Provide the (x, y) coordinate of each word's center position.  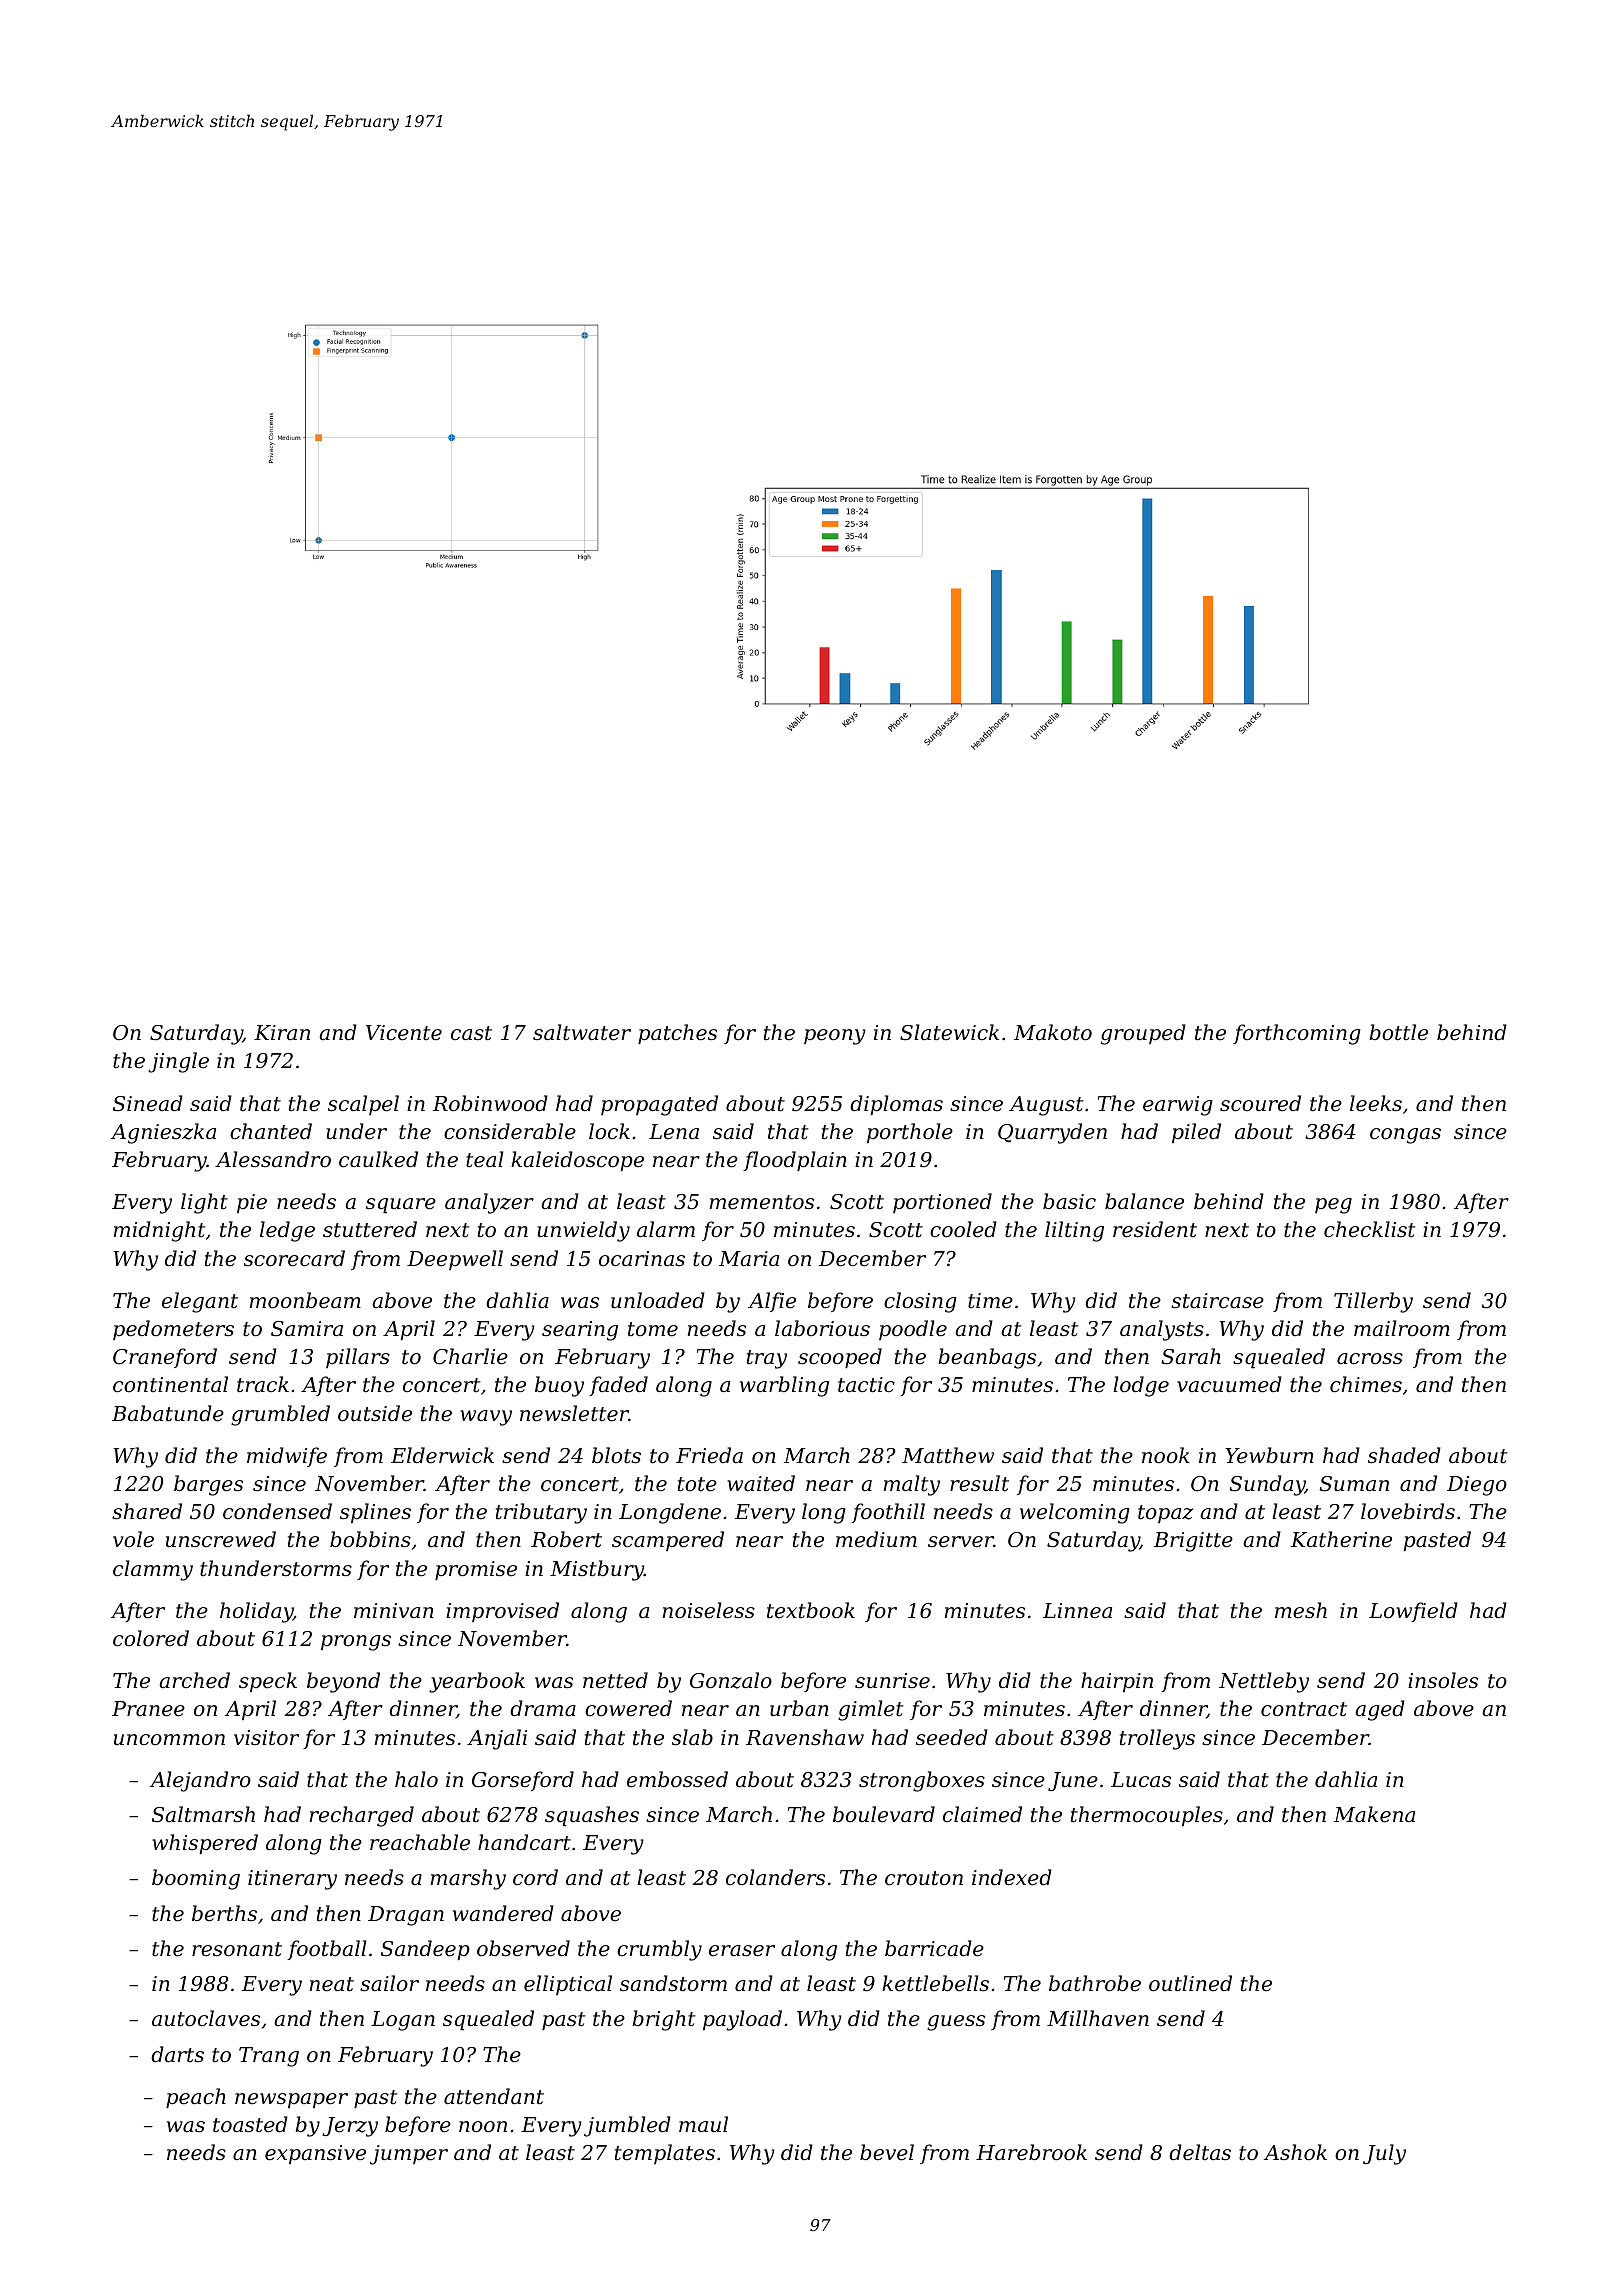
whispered (205, 1844)
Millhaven (1098, 2018)
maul (703, 2124)
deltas (1200, 2152)
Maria (749, 1259)
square (401, 1206)
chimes (1366, 1384)
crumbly (659, 1950)
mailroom (1402, 1328)
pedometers (173, 1330)
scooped (840, 1358)
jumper (409, 2155)
